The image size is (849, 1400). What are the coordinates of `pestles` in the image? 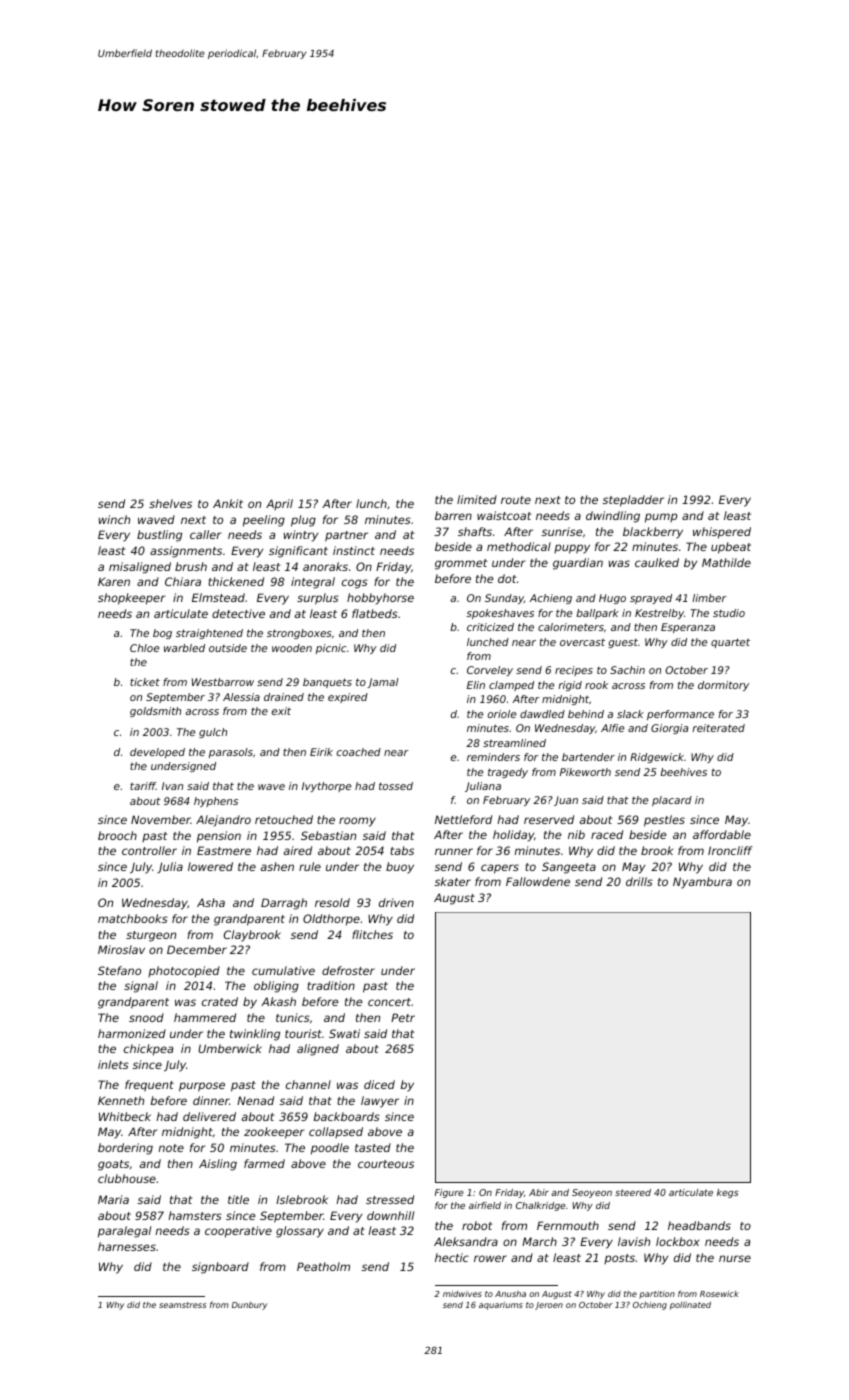 It's located at (664, 821).
